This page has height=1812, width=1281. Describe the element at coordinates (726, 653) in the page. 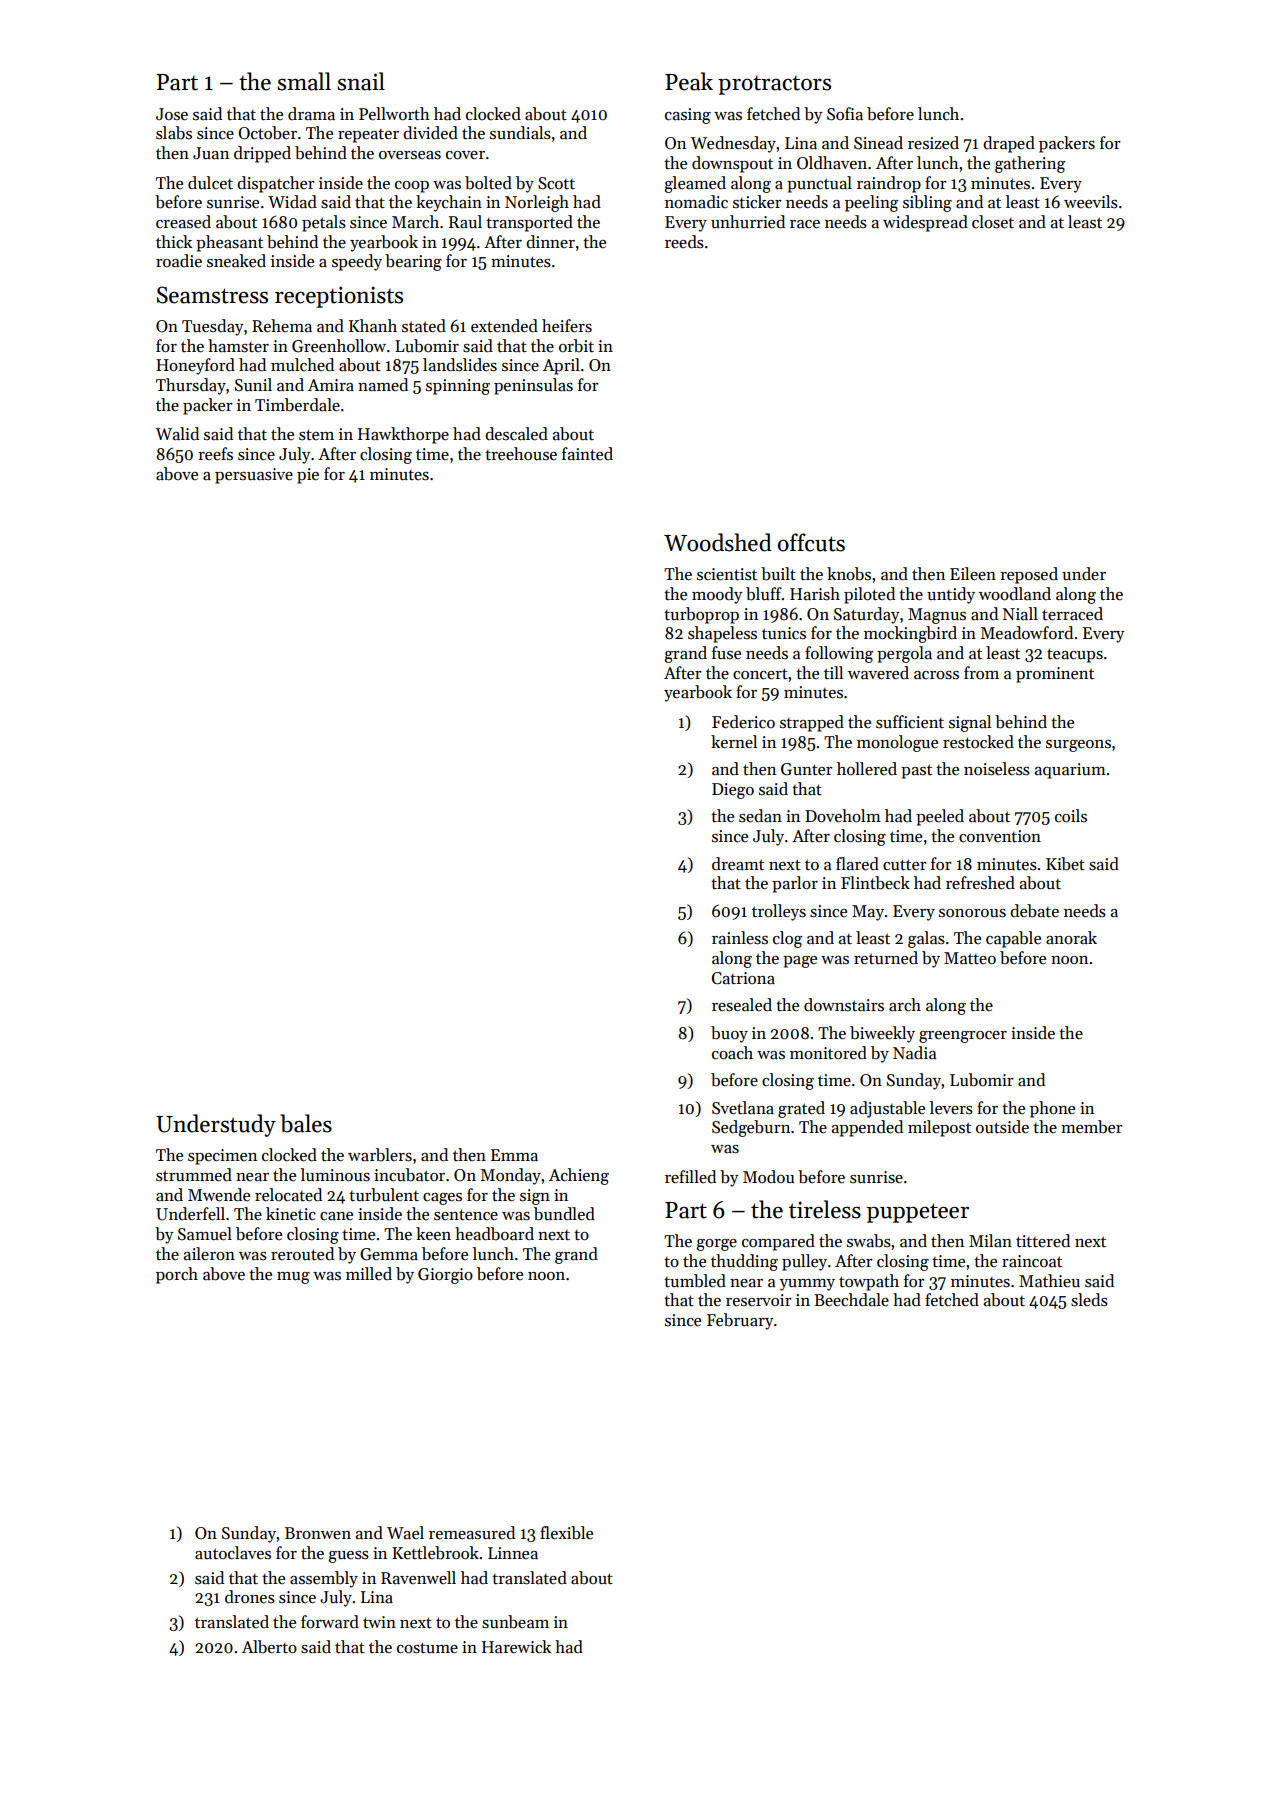

I see `fuse` at that location.
